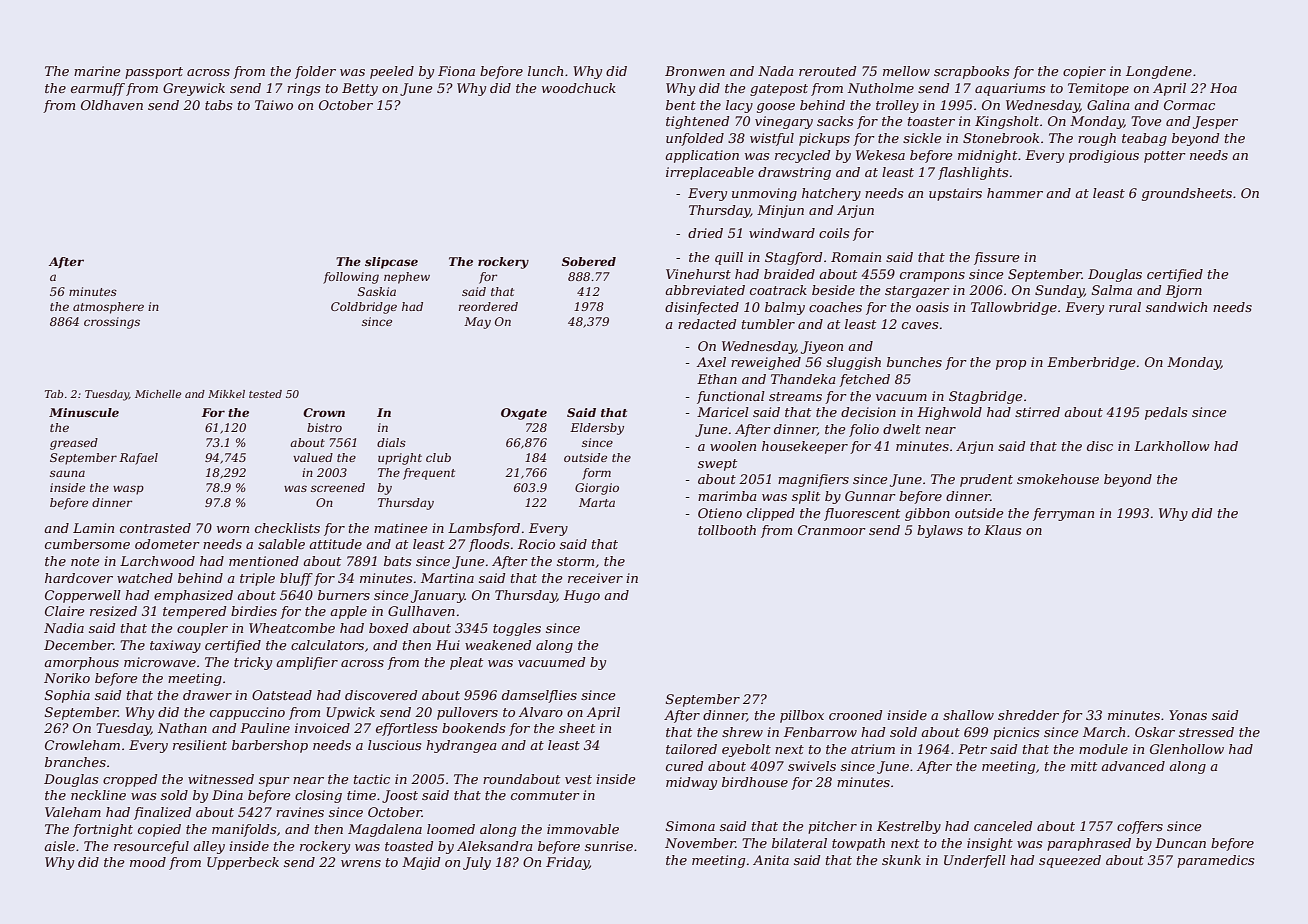 Image resolution: width=1308 pixels, height=924 pixels. What do you see at coordinates (98, 795) in the page?
I see `neckline` at bounding box center [98, 795].
